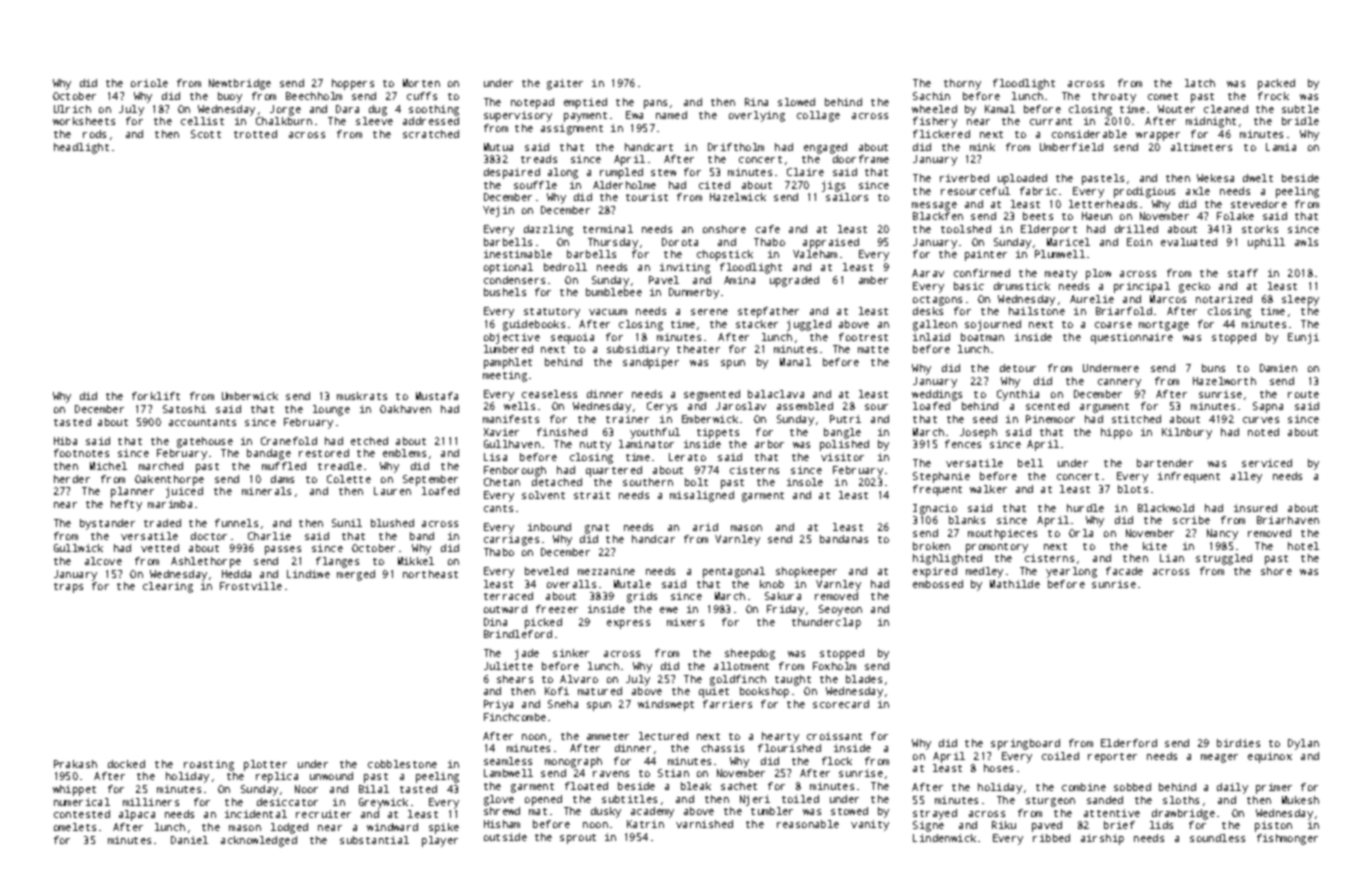 This screenshot has height=887, width=1372. I want to click on airship, so click(1102, 839).
